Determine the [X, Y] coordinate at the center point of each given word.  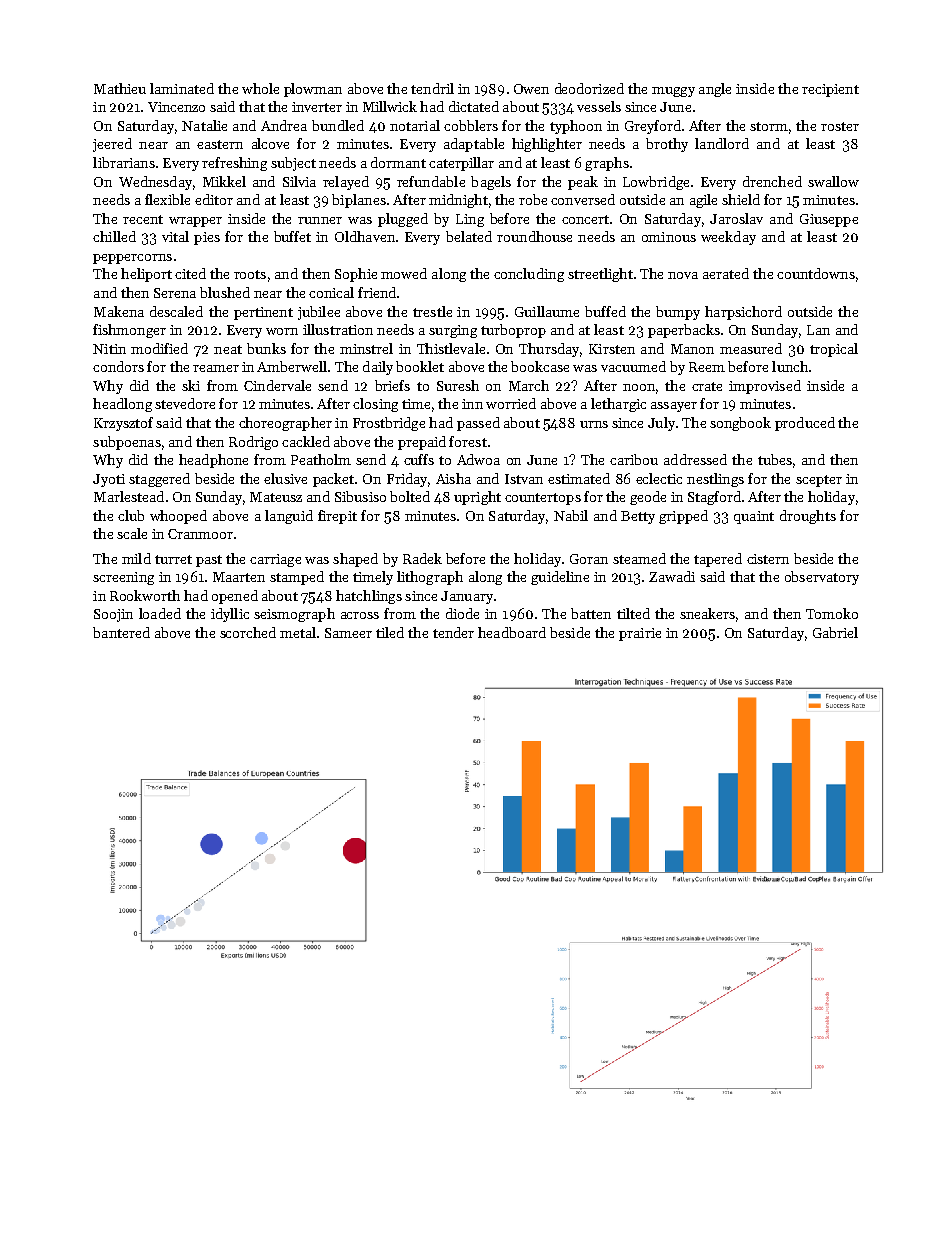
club [131, 515]
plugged [403, 220]
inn [472, 404]
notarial [415, 125]
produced [805, 424]
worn [282, 331]
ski [191, 385]
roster [840, 126]
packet [333, 480]
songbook [740, 424]
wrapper [195, 222]
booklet [420, 366]
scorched [248, 632]
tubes [775, 459]
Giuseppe [829, 220]
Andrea [284, 125]
